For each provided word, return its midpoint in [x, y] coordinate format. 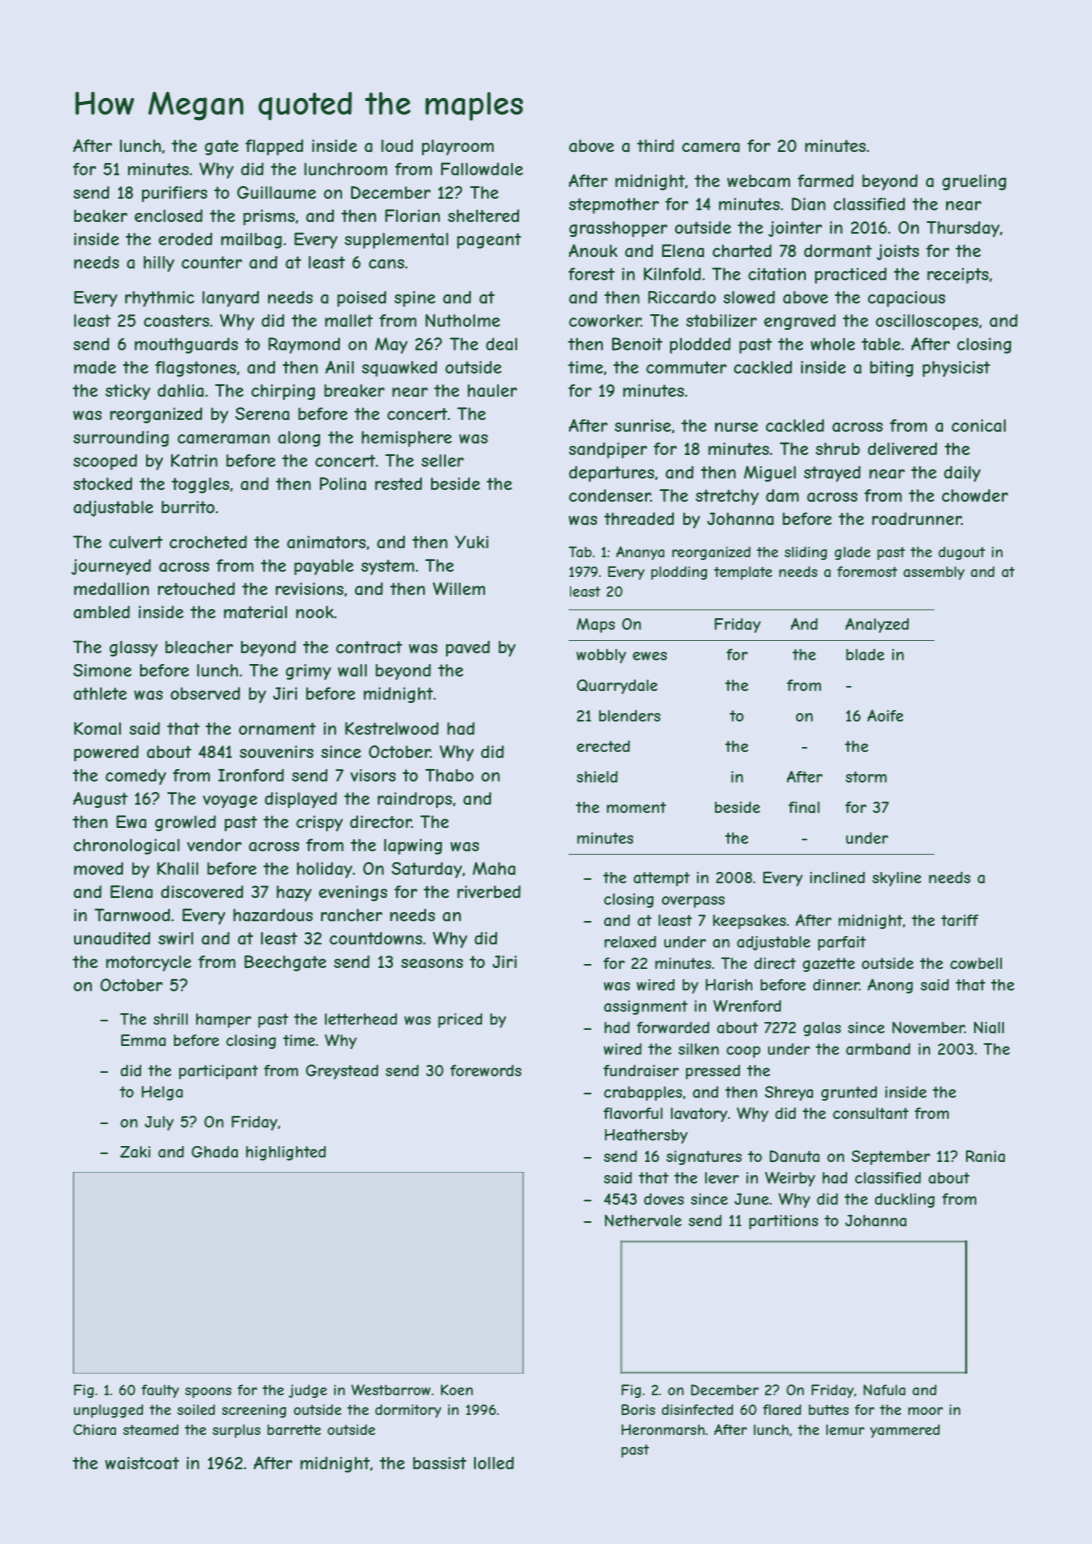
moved [98, 868]
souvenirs [277, 751]
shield [597, 777]
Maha [494, 868]
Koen [457, 1390]
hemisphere [407, 439]
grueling [974, 182]
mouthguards [186, 345]
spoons [208, 1392]
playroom [458, 147]
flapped [274, 147]
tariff [959, 920]
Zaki [135, 1152]
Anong [890, 986]
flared [782, 1409]
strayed [832, 474]
